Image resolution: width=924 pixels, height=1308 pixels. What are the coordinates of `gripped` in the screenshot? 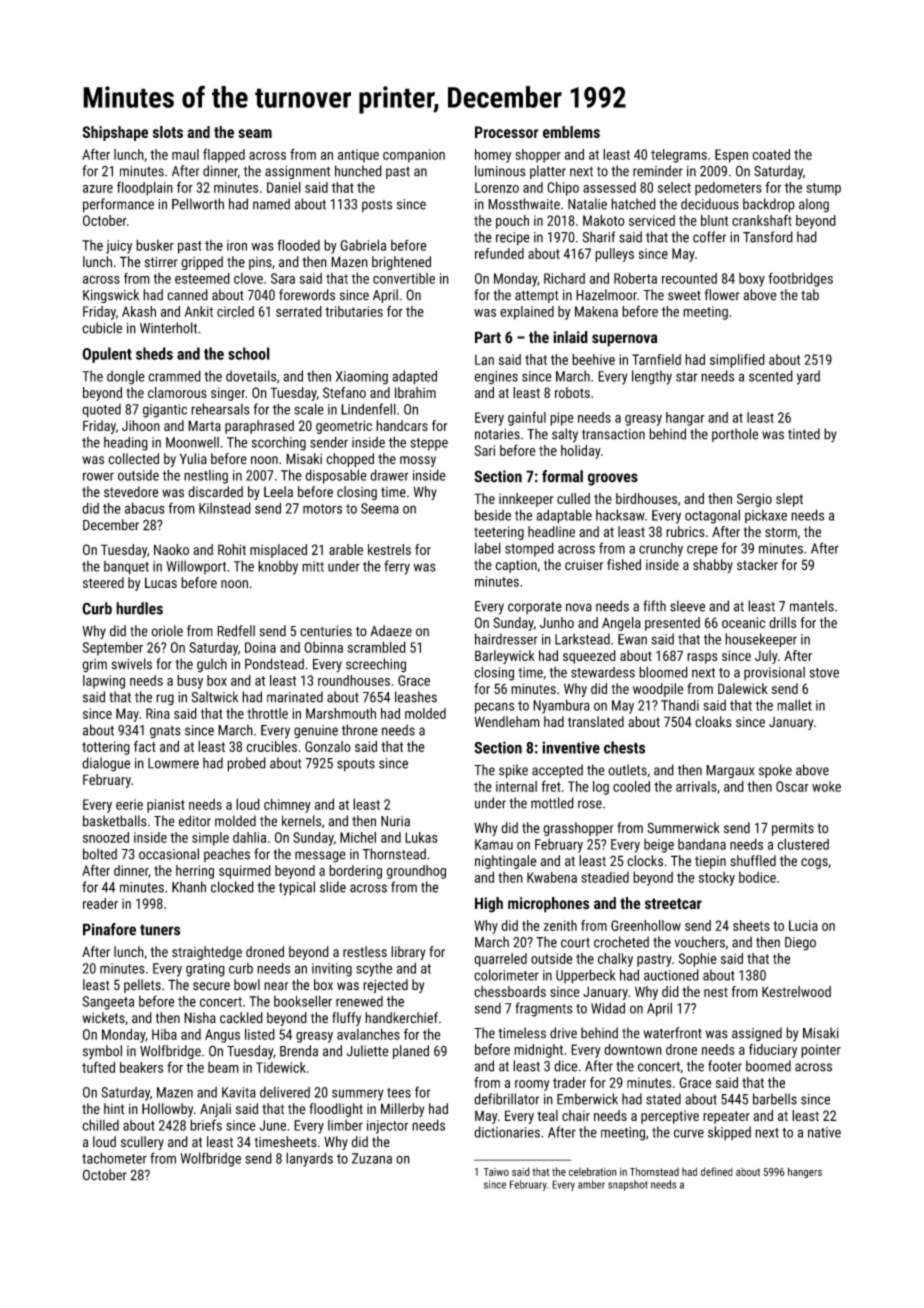 It's located at (202, 263).
